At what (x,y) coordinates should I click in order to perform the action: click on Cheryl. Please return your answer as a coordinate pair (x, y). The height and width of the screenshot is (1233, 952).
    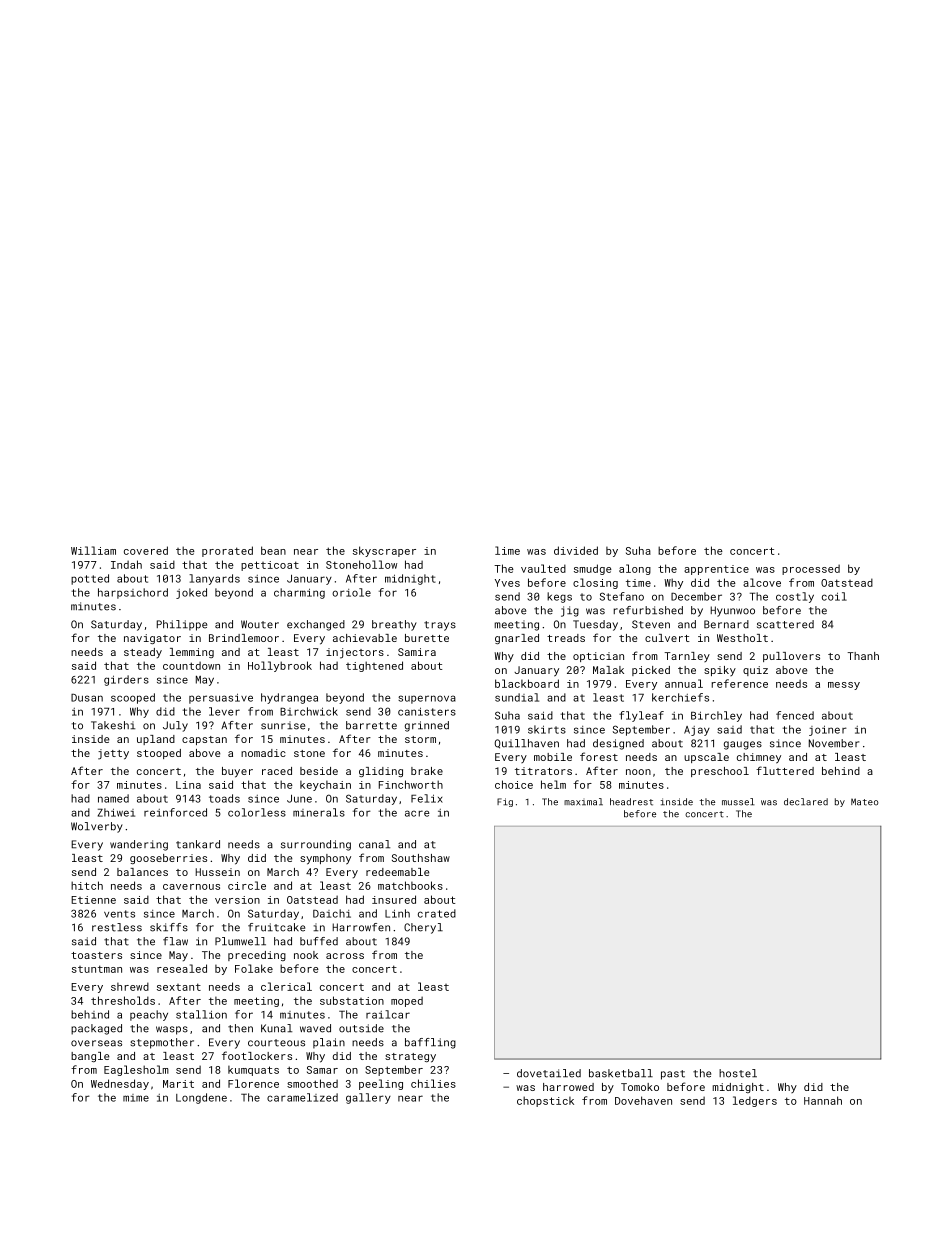
    Looking at the image, I should click on (423, 928).
